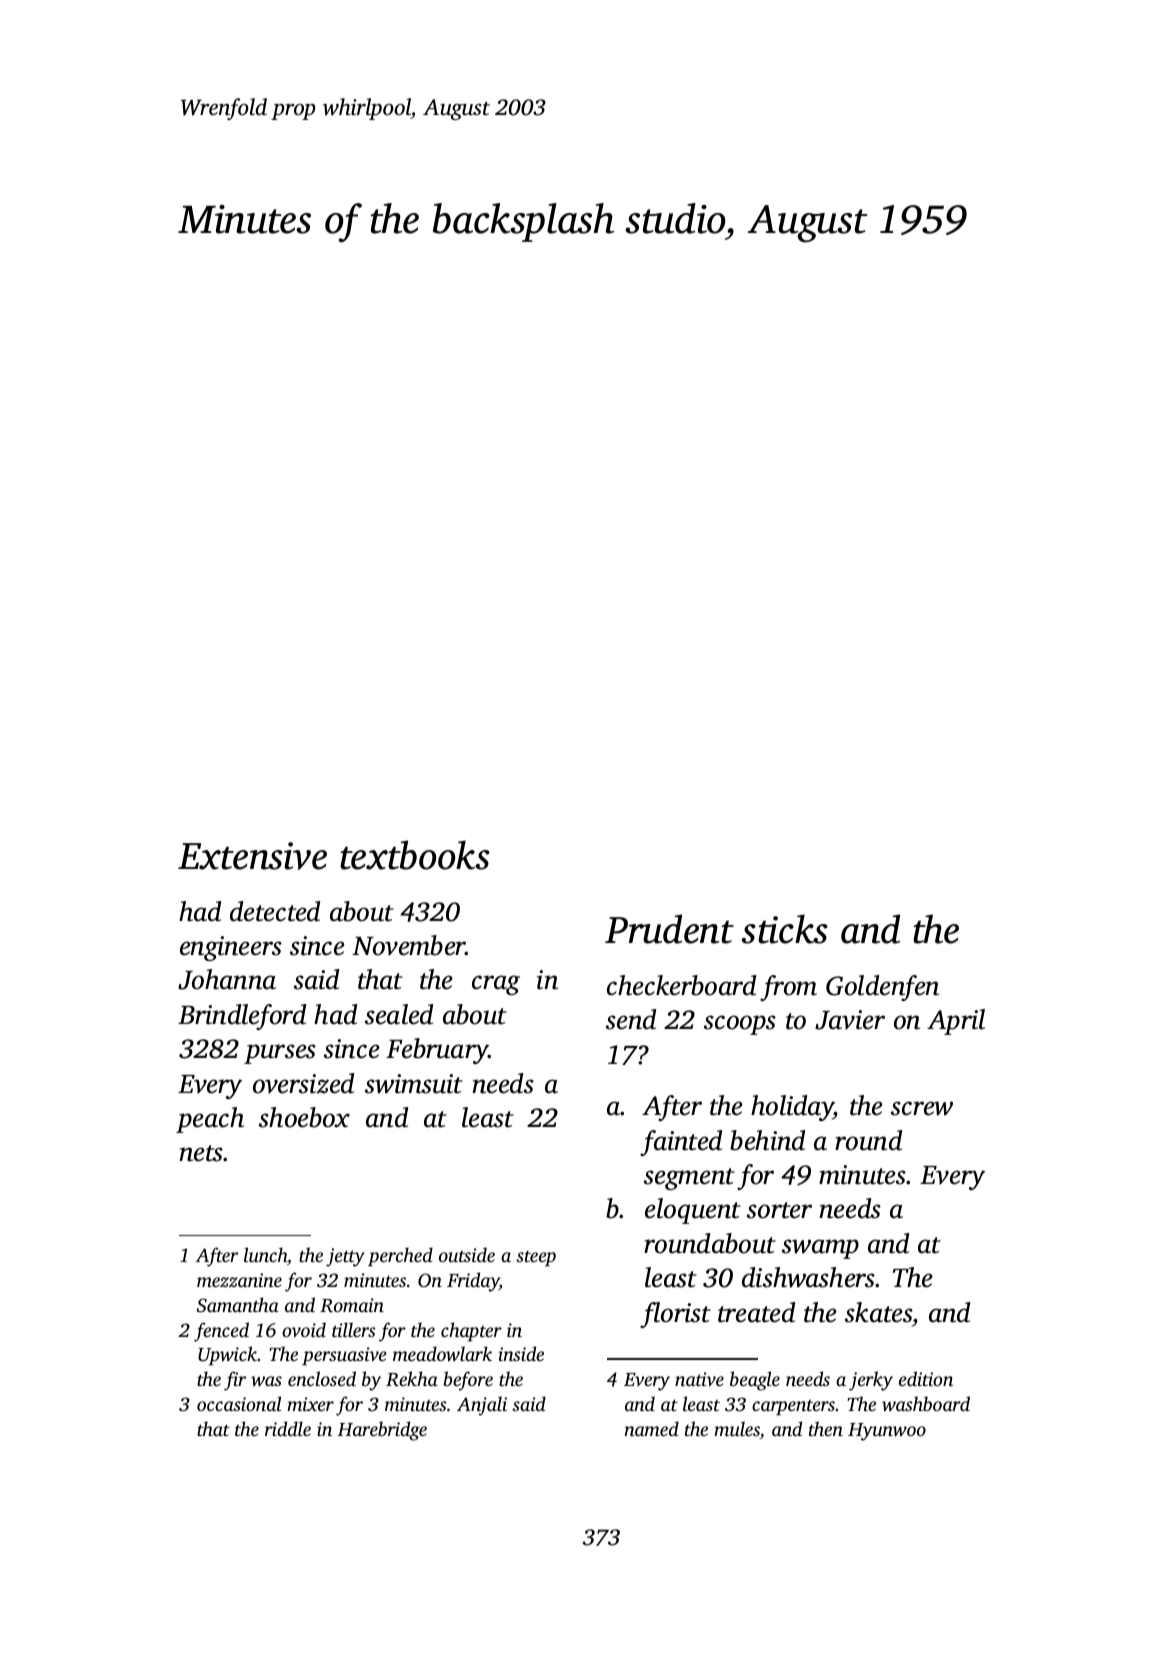 Image resolution: width=1165 pixels, height=1654 pixels. I want to click on detected, so click(275, 911).
